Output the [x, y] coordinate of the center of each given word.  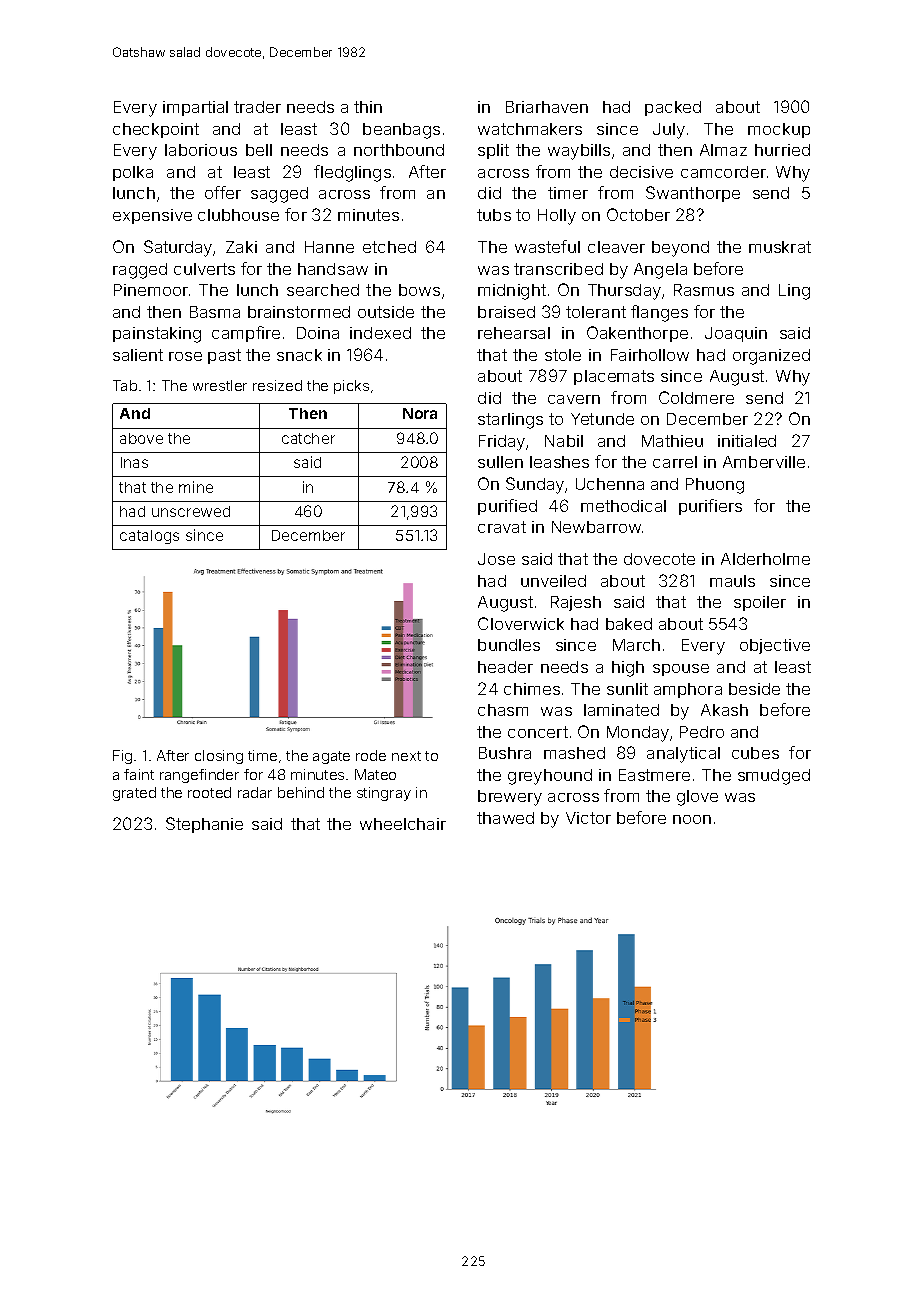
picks [351, 387]
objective [775, 646]
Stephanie [204, 825]
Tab [125, 385]
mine [196, 487]
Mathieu [672, 441]
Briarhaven [547, 107]
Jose [496, 559]
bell [259, 150]
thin [368, 107]
